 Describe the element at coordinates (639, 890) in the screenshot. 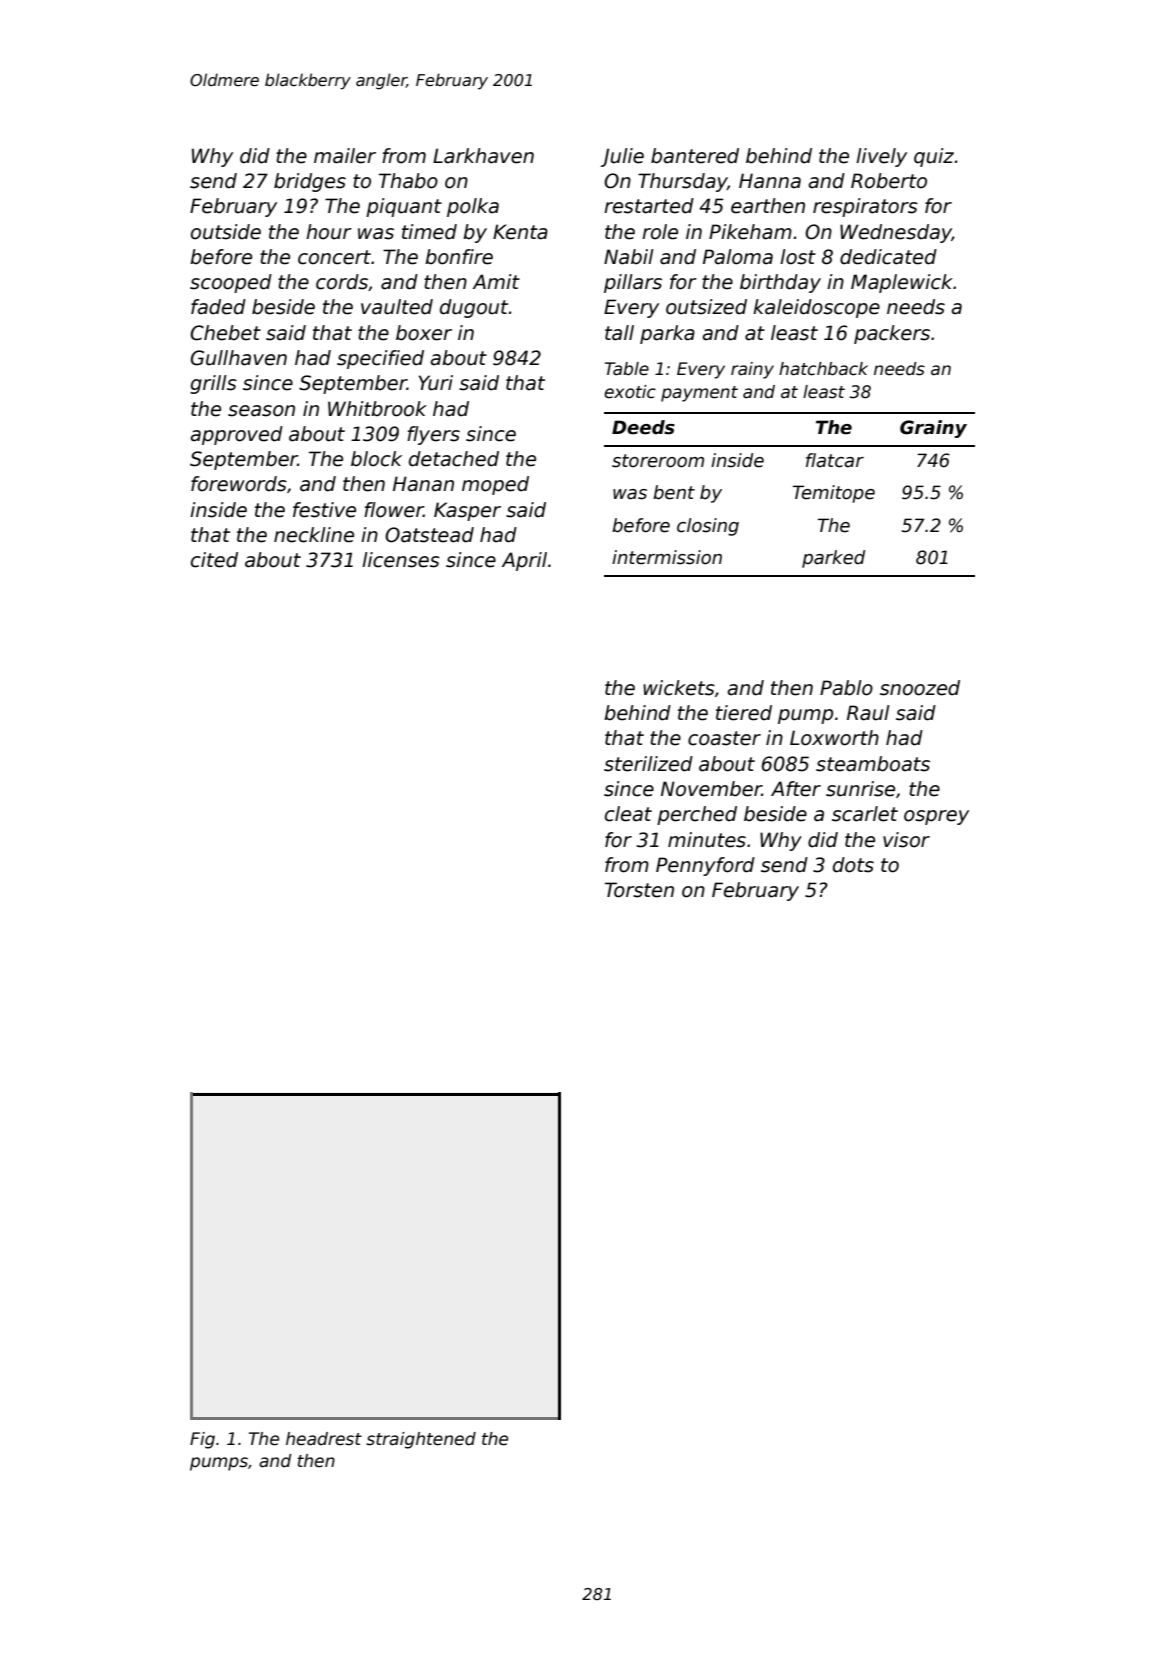

I see `Torsten` at that location.
